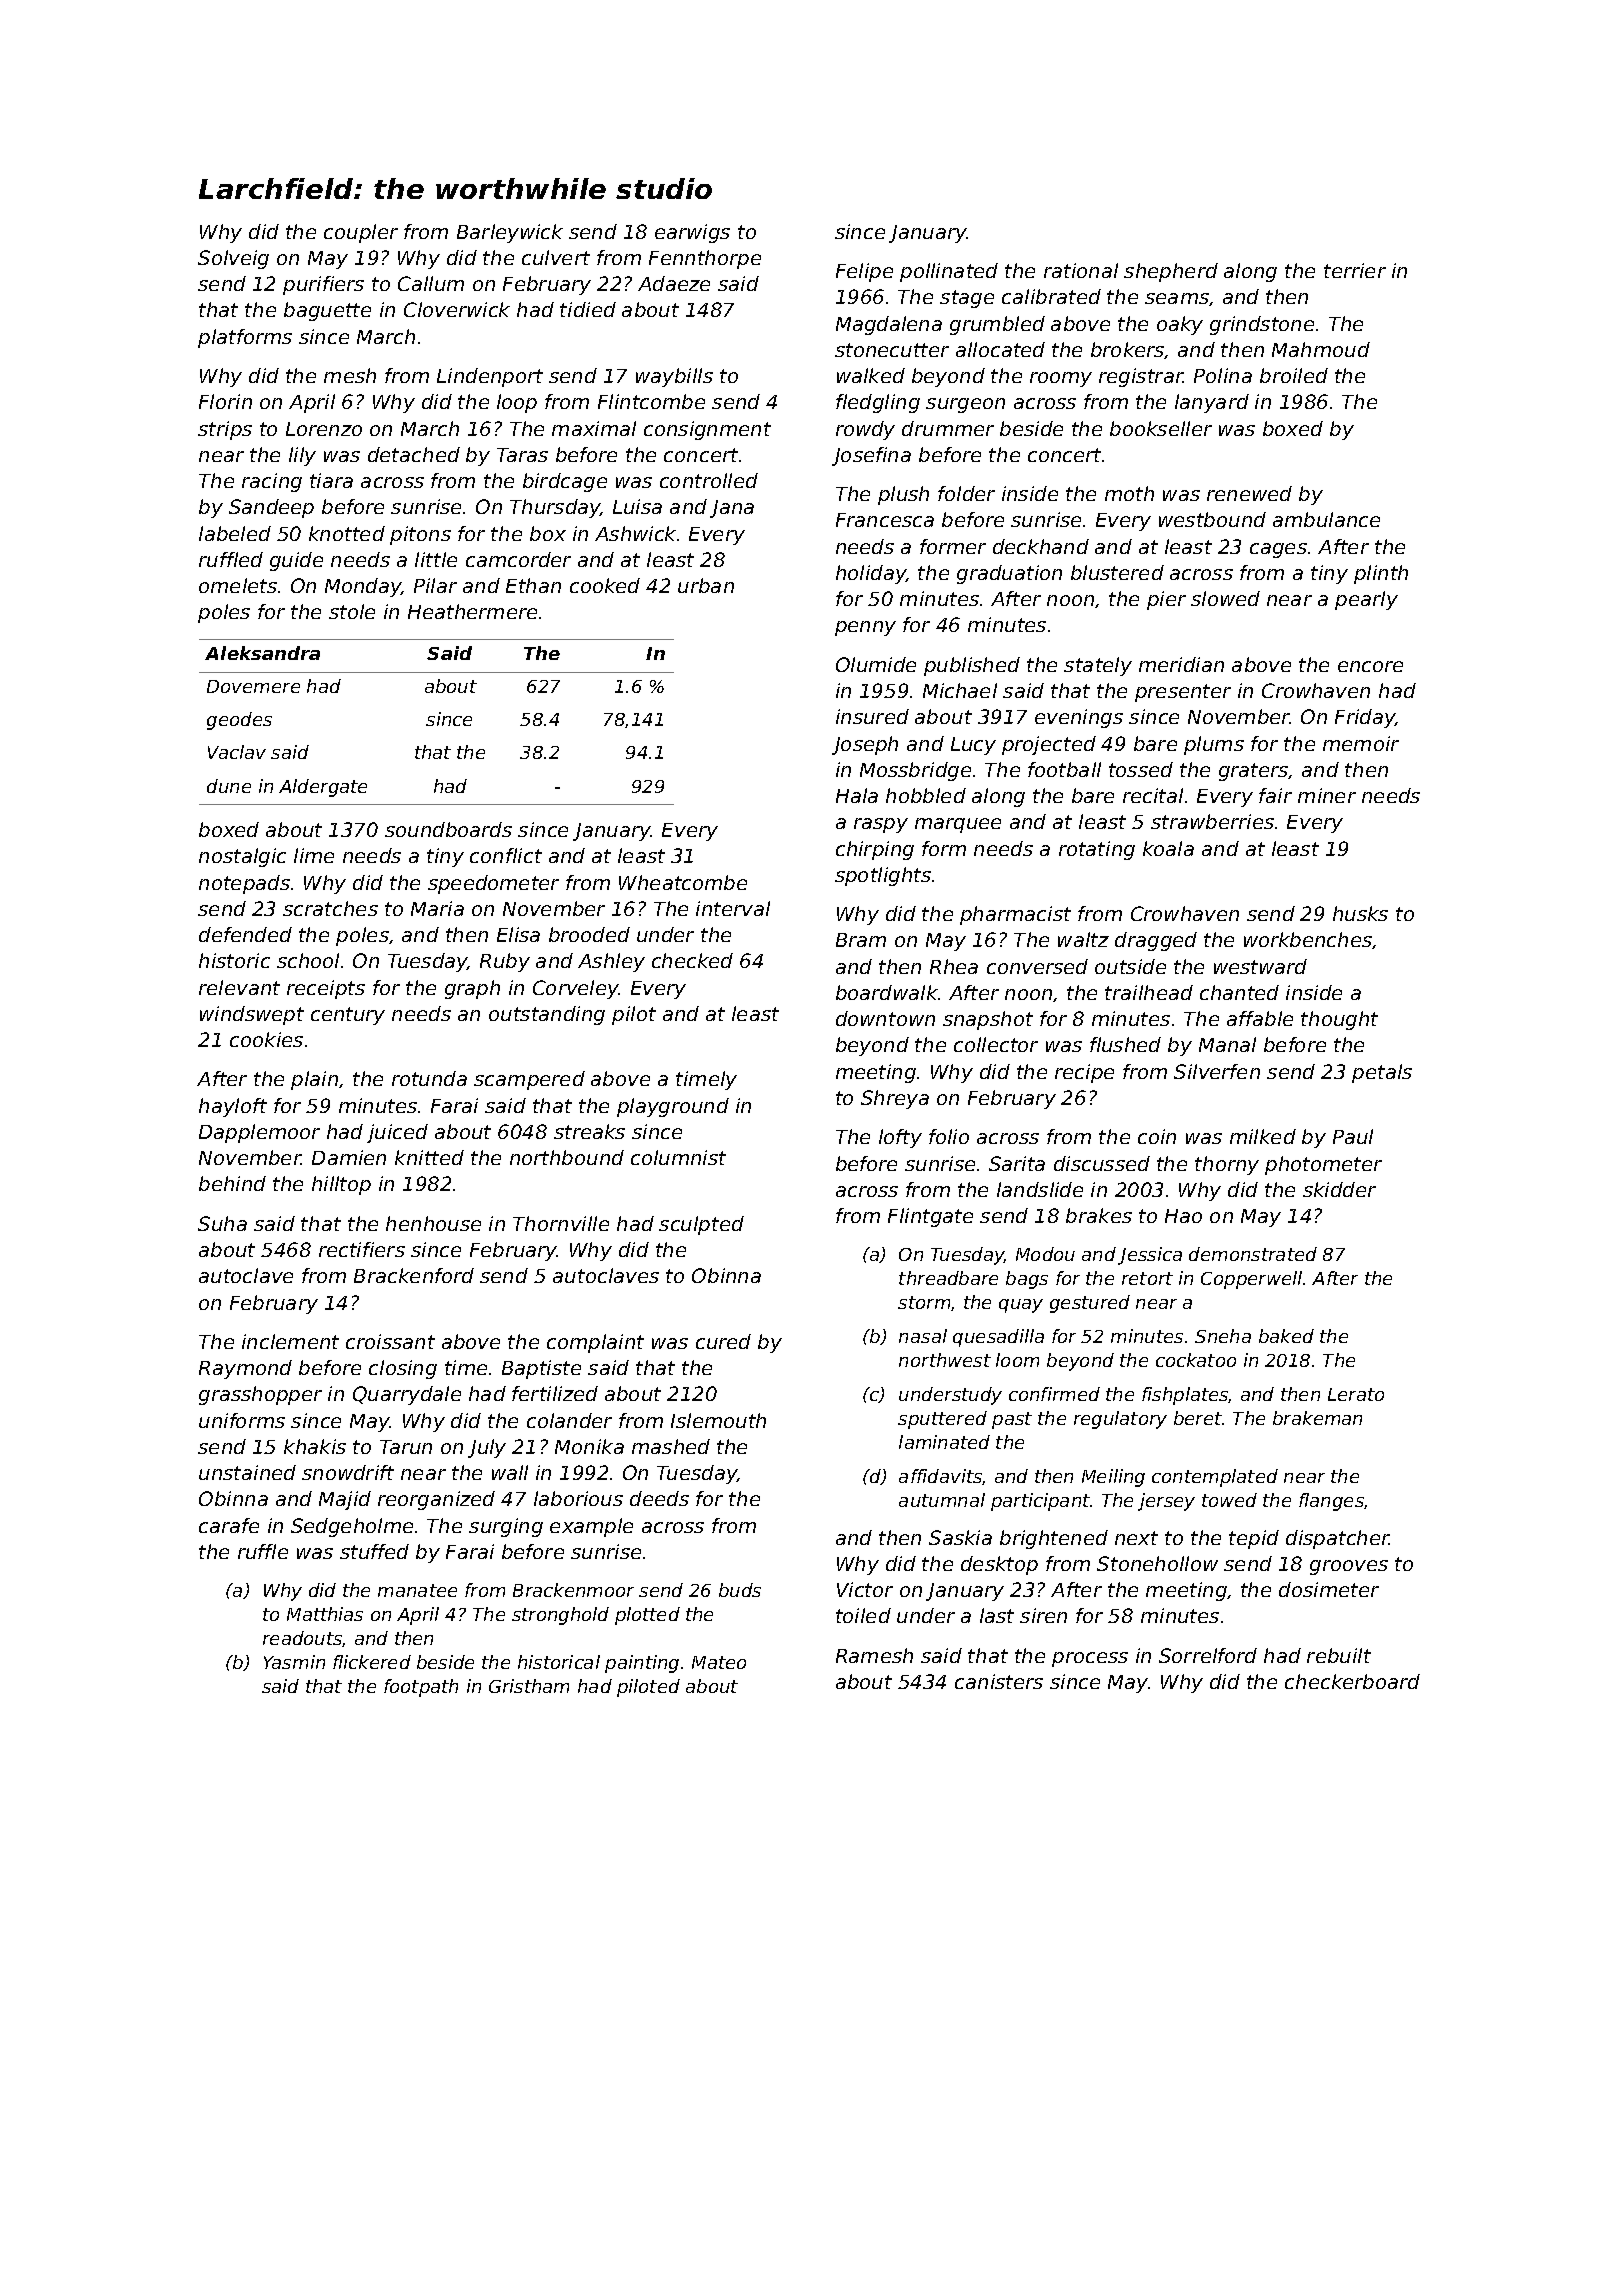 The width and height of the screenshot is (1620, 2292). Describe the element at coordinates (225, 401) in the screenshot. I see `Florin` at that location.
